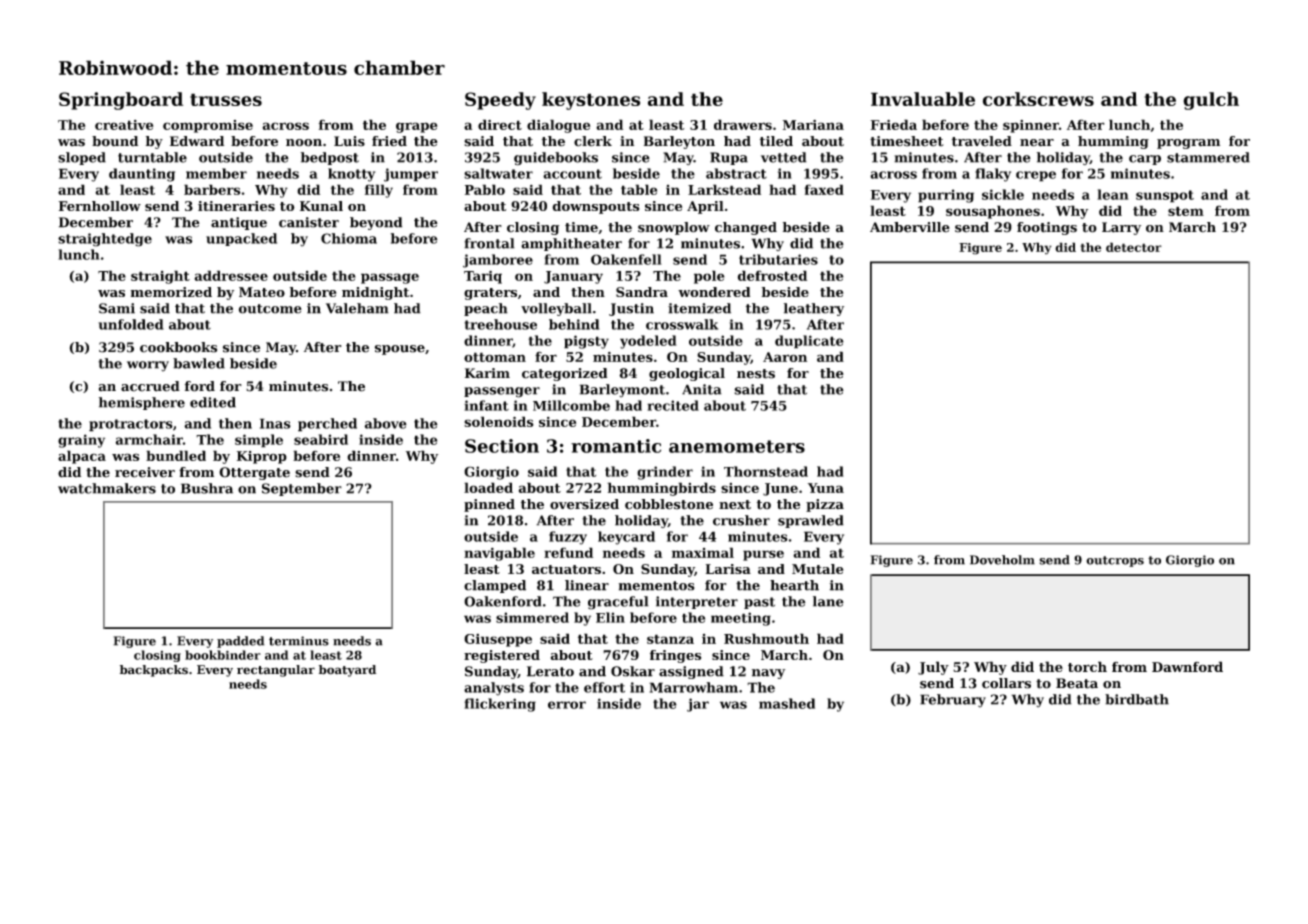 This image has width=1308, height=924. What do you see at coordinates (500, 705) in the image?
I see `flickering` at bounding box center [500, 705].
